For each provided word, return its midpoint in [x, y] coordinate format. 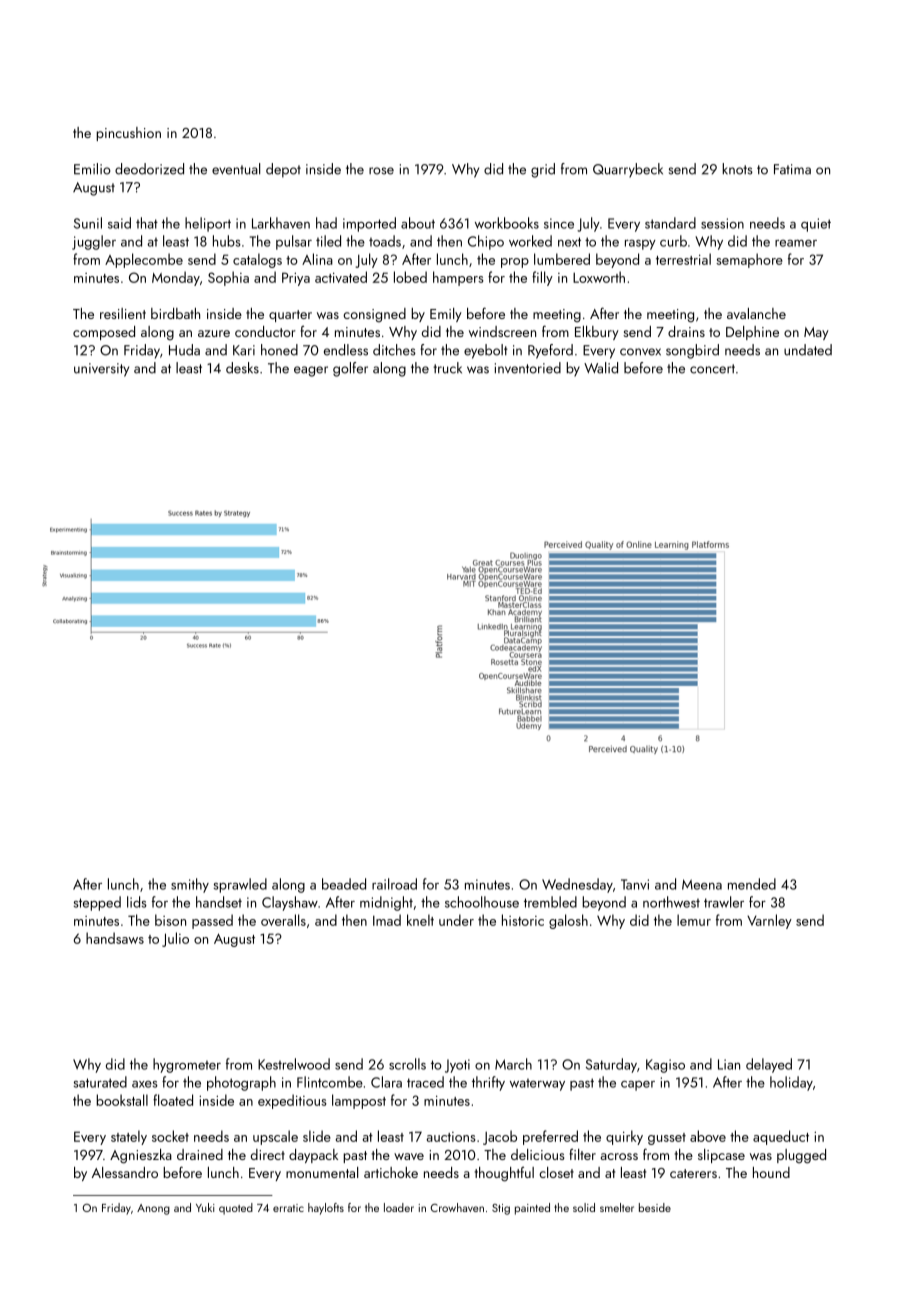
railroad [394, 884]
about [418, 223]
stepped [97, 903]
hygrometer [187, 1065]
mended [752, 884]
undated [808, 350]
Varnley [769, 921]
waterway [537, 1085]
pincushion [128, 134]
